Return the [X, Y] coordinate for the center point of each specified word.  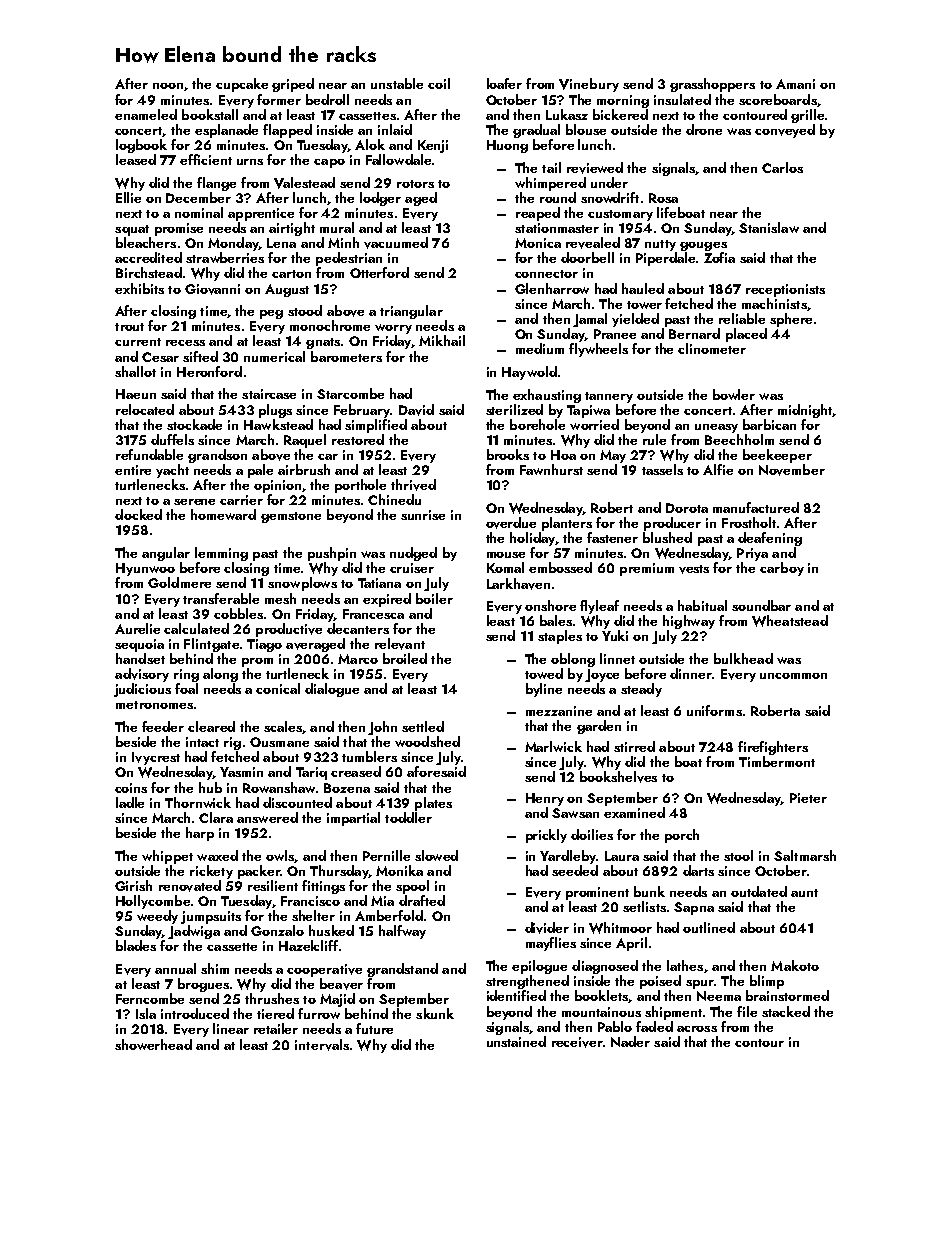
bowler [734, 394]
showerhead [153, 1044]
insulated [682, 99]
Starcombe [350, 393]
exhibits [139, 288]
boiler [434, 598]
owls [280, 856]
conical [278, 688]
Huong [507, 146]
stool [738, 855]
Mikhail [442, 340]
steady [641, 690]
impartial [353, 819]
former [279, 99]
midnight [805, 411]
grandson [217, 456]
